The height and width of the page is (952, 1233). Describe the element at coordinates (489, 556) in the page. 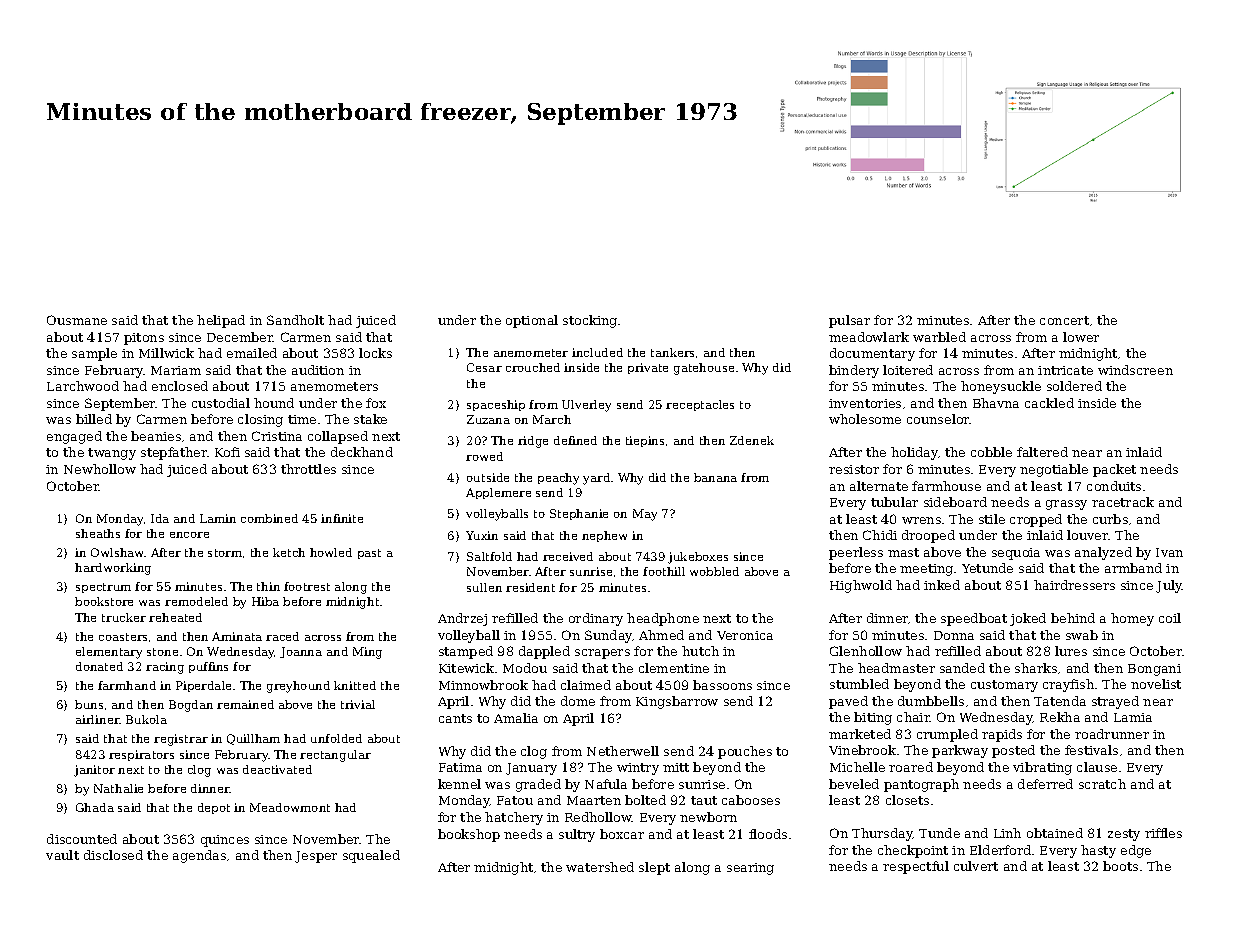

I see `Saltfold` at that location.
